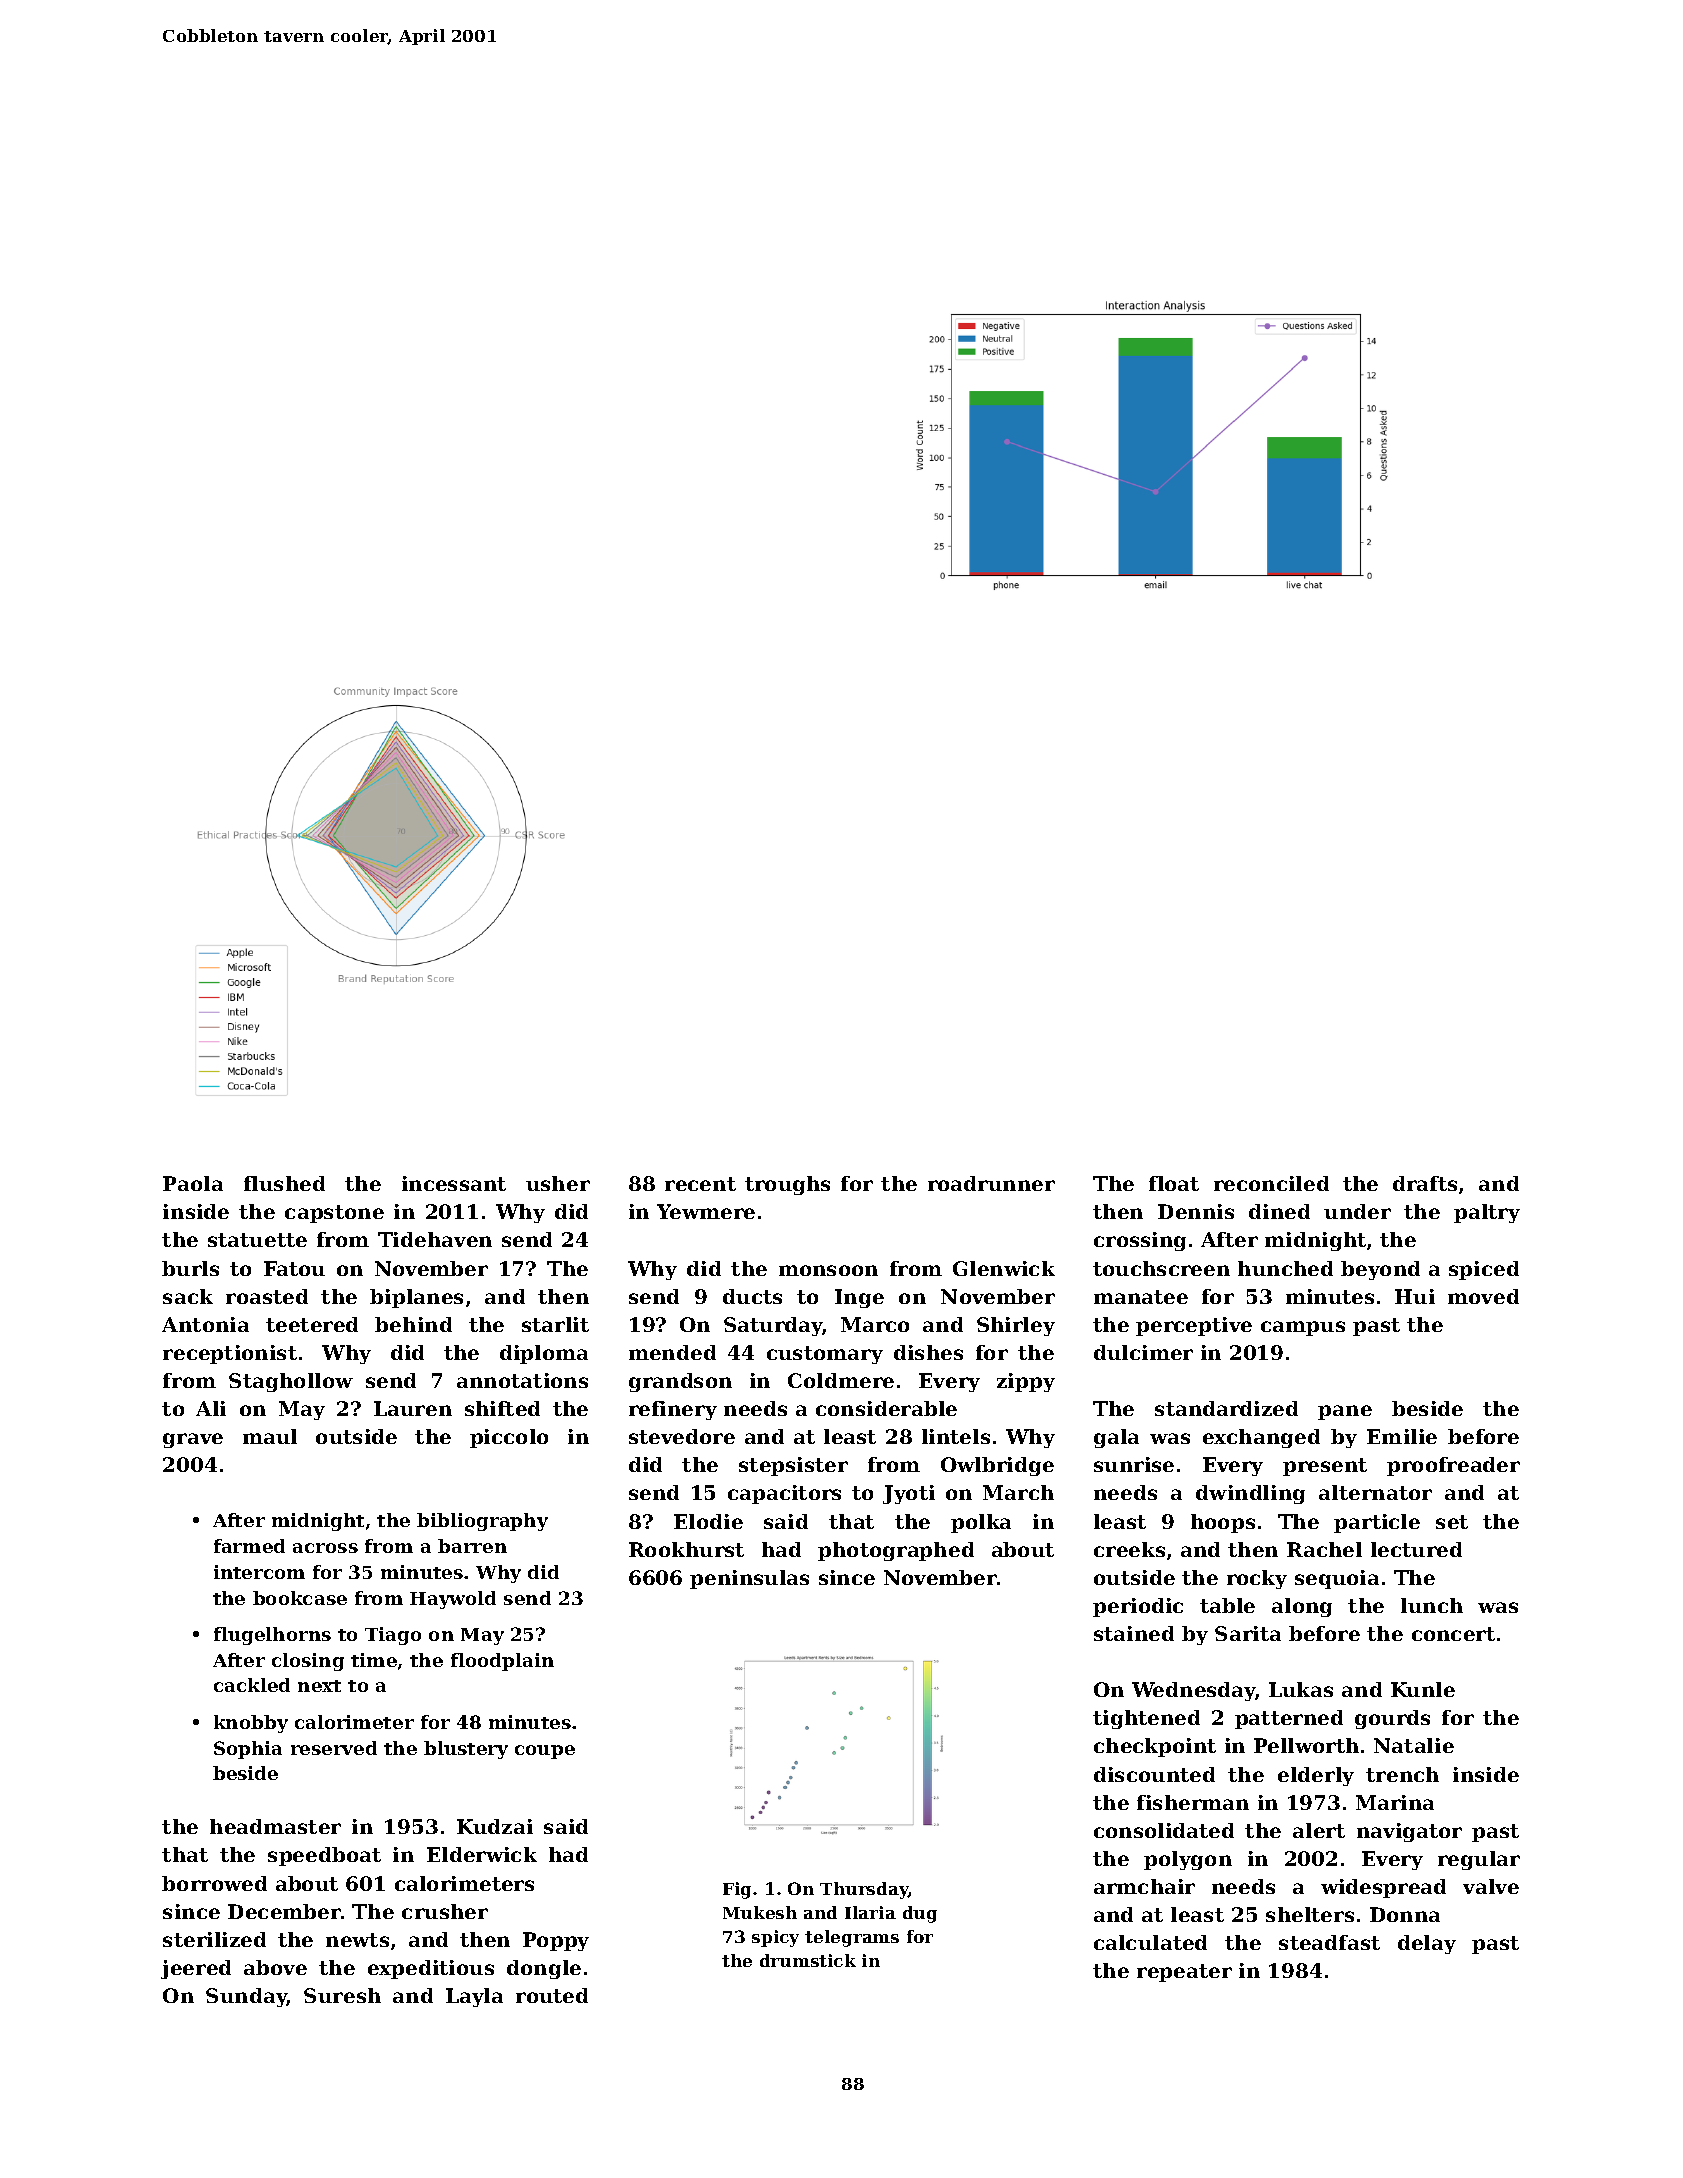  Describe the element at coordinates (1184, 1973) in the image. I see `repeater` at that location.
